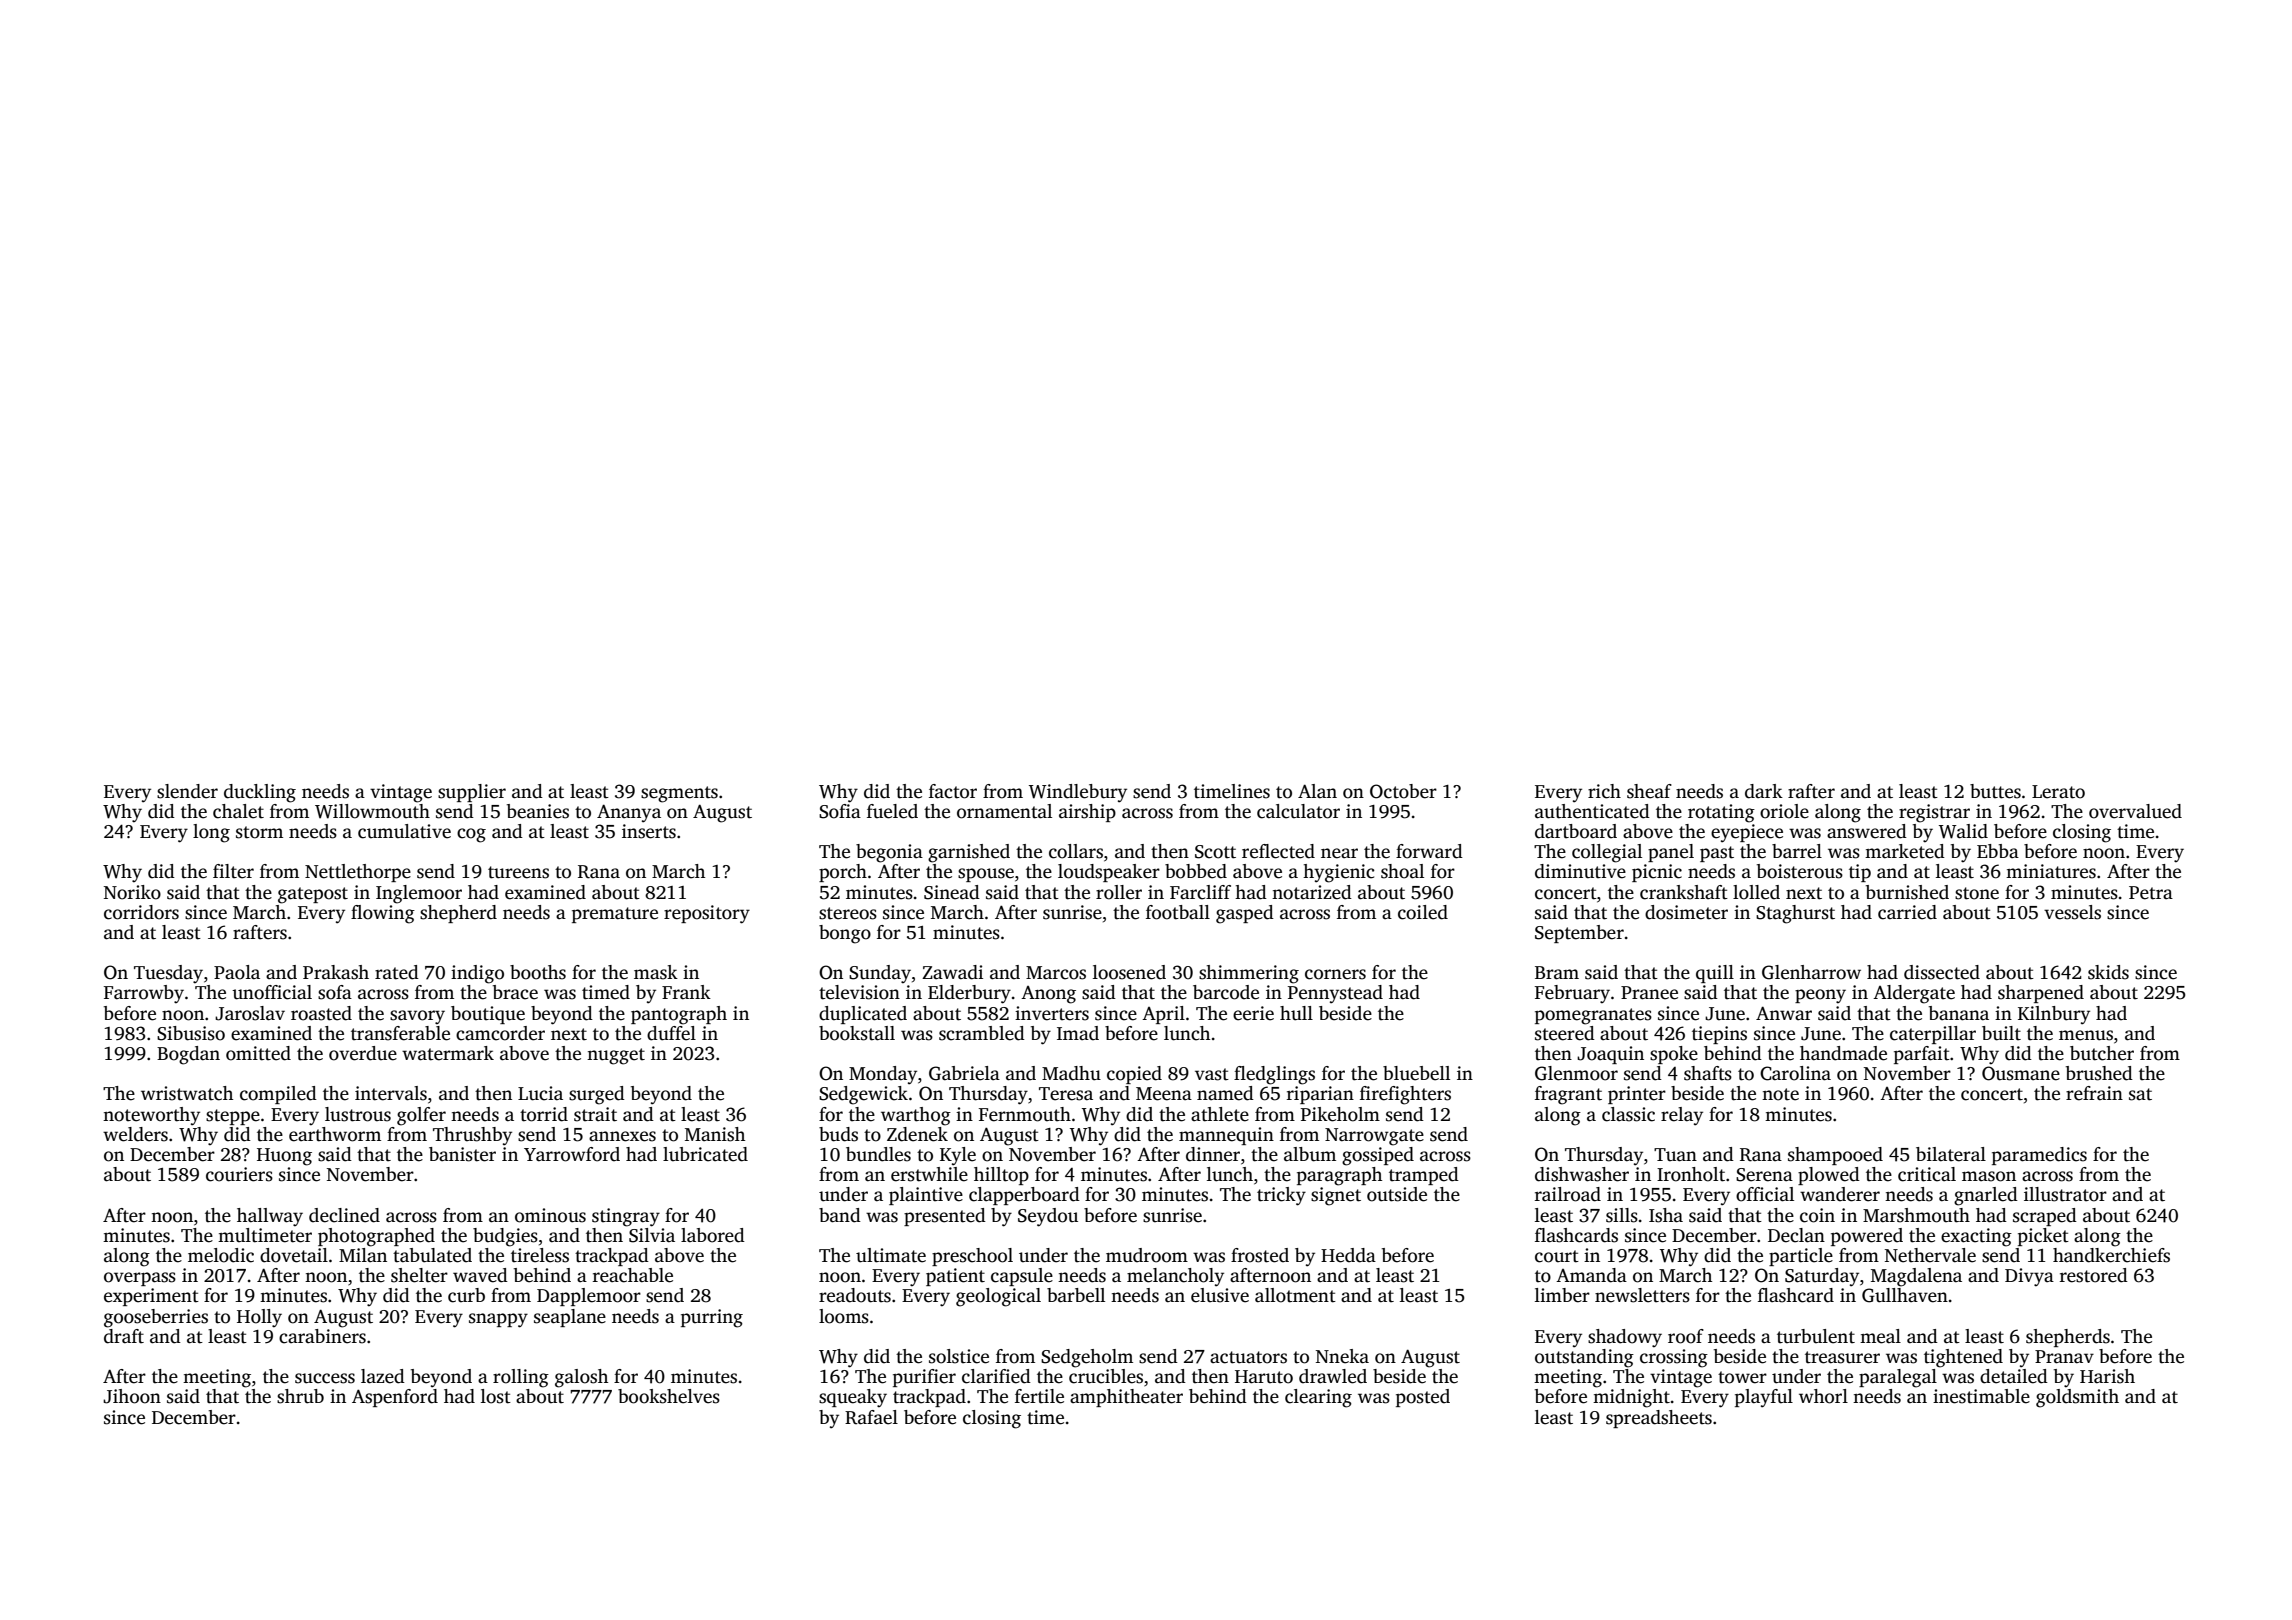 The image size is (2292, 1620). Describe the element at coordinates (679, 794) in the screenshot. I see `segments` at that location.
